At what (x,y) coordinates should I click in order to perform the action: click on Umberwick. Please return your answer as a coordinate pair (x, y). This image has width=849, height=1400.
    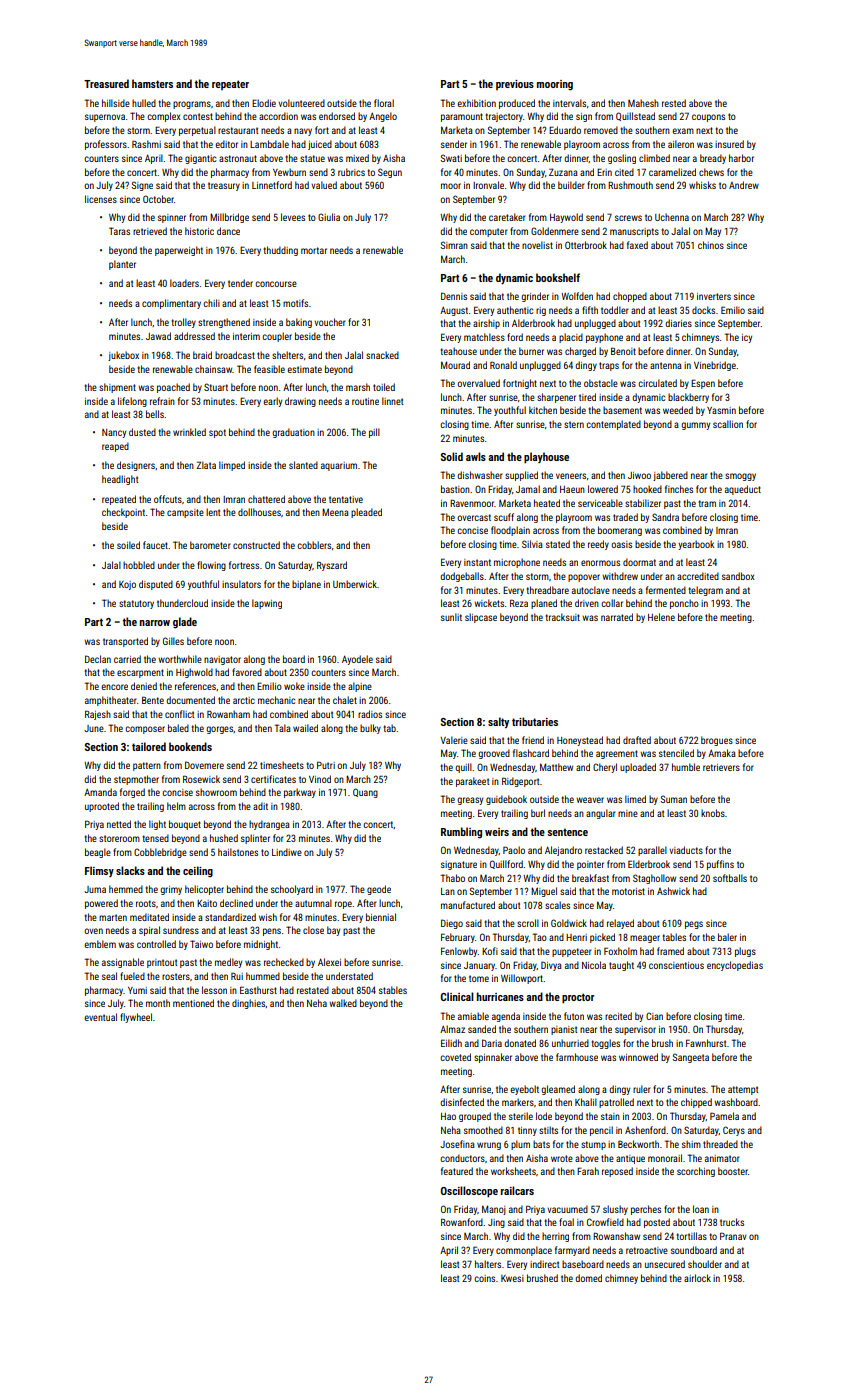
    Looking at the image, I should click on (355, 584).
